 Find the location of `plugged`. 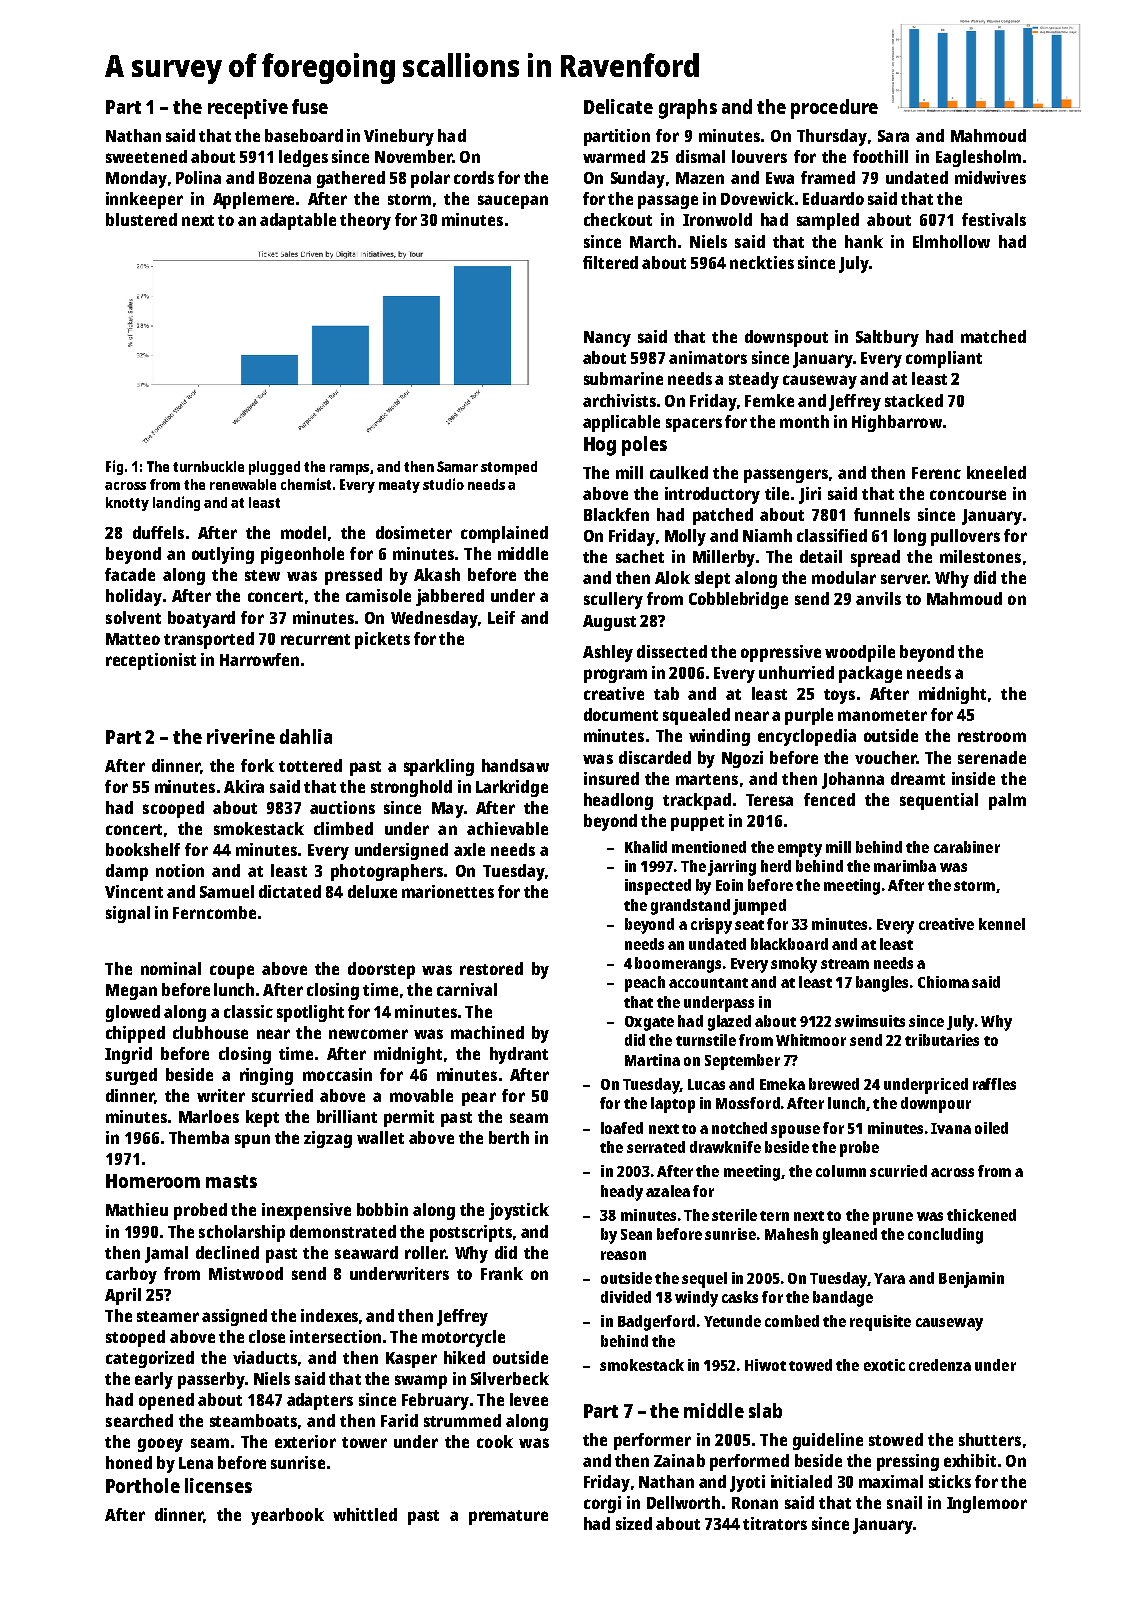

plugged is located at coordinates (274, 468).
